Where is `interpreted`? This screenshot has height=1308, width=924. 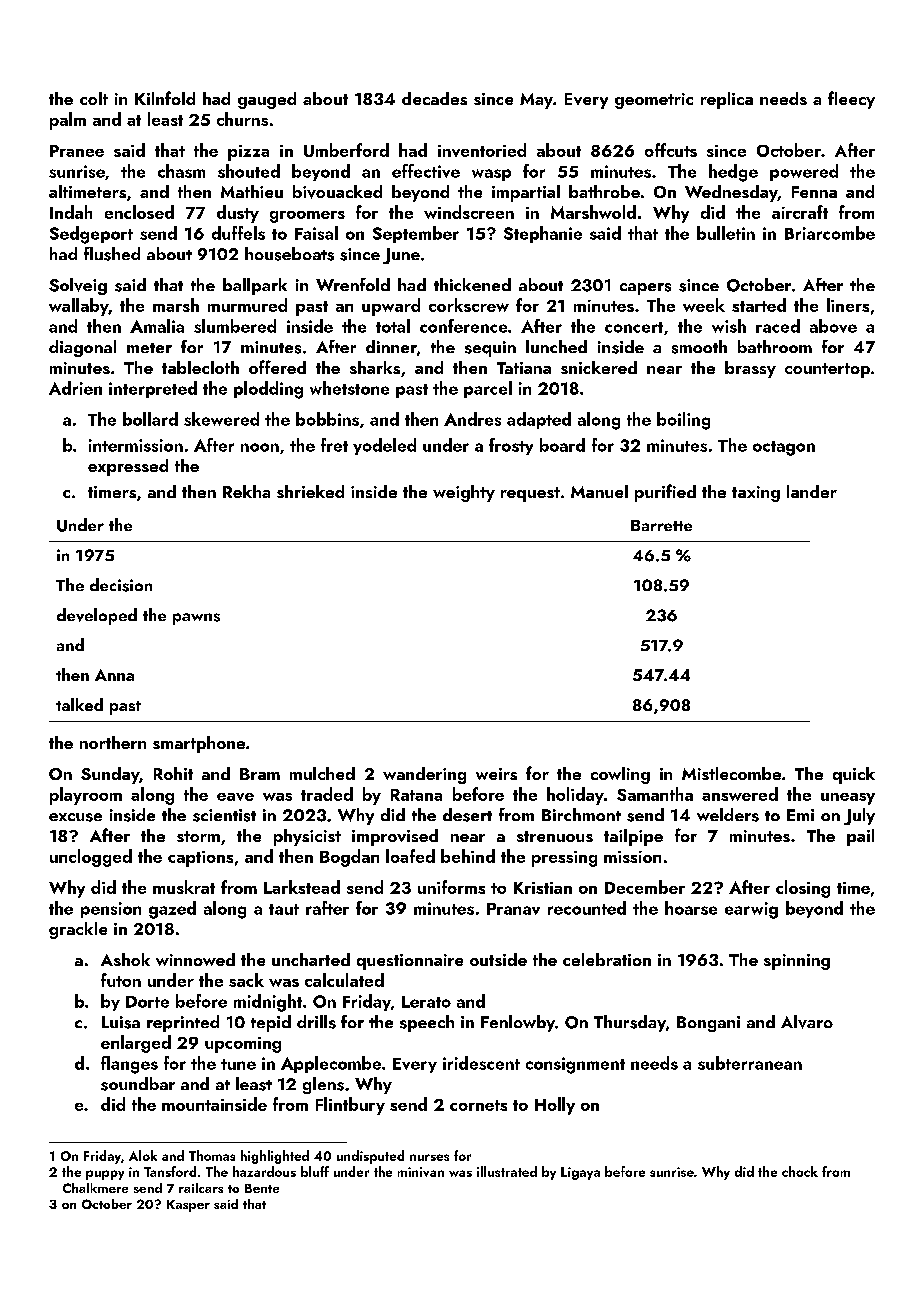 interpreted is located at coordinates (153, 389).
